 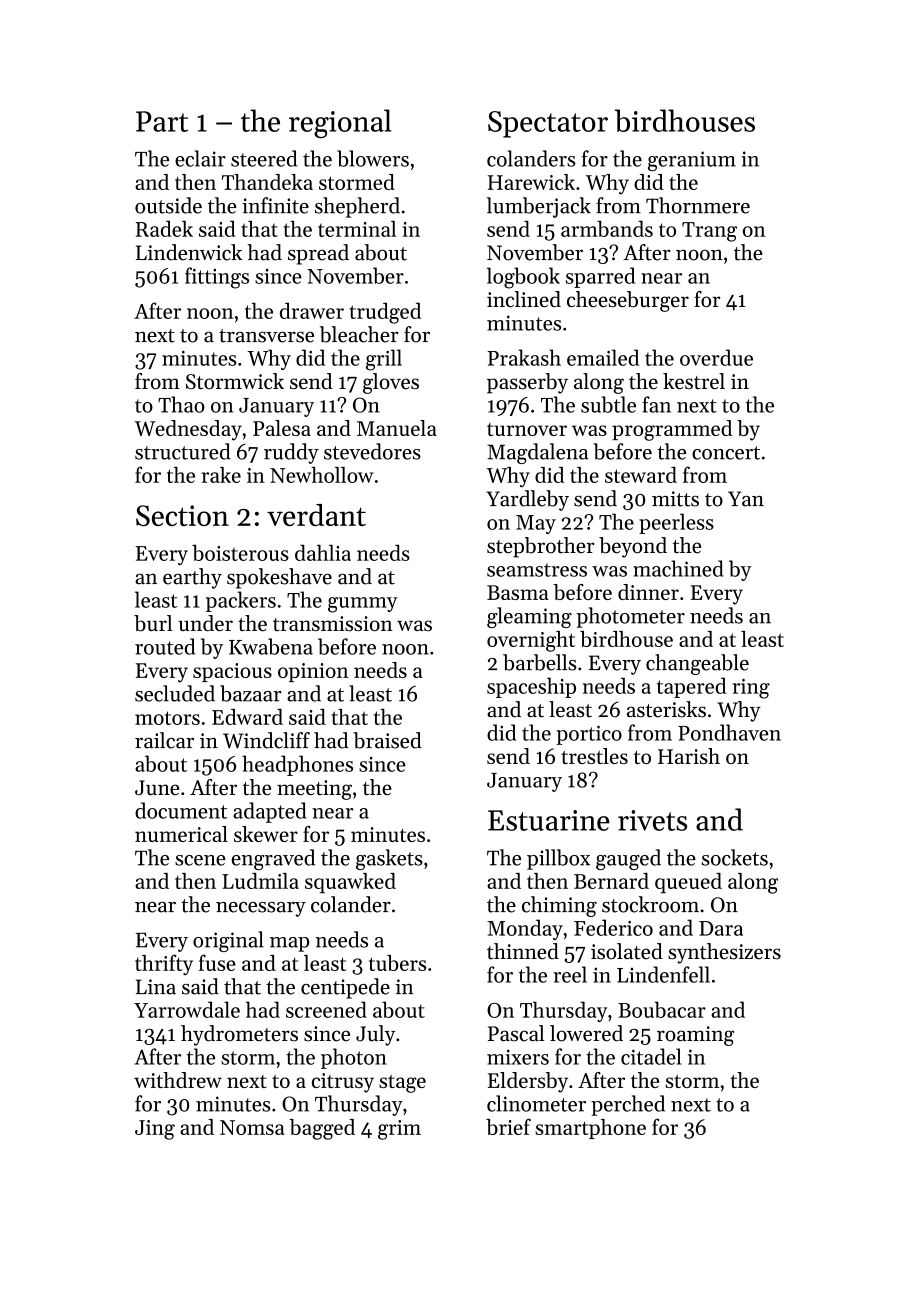 I want to click on cheeseburger, so click(x=628, y=301).
